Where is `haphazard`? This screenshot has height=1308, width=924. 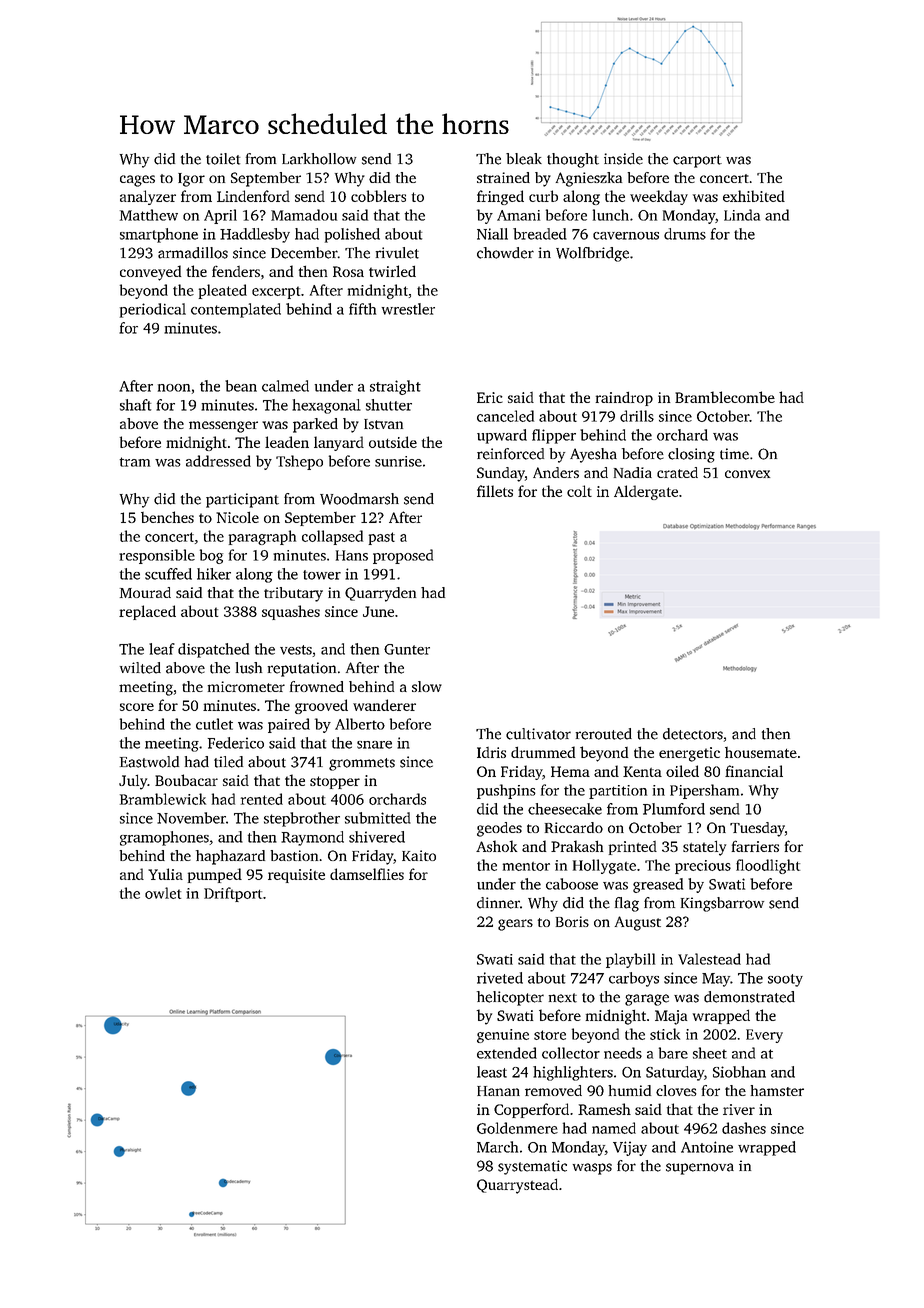
haphazard is located at coordinates (230, 857).
